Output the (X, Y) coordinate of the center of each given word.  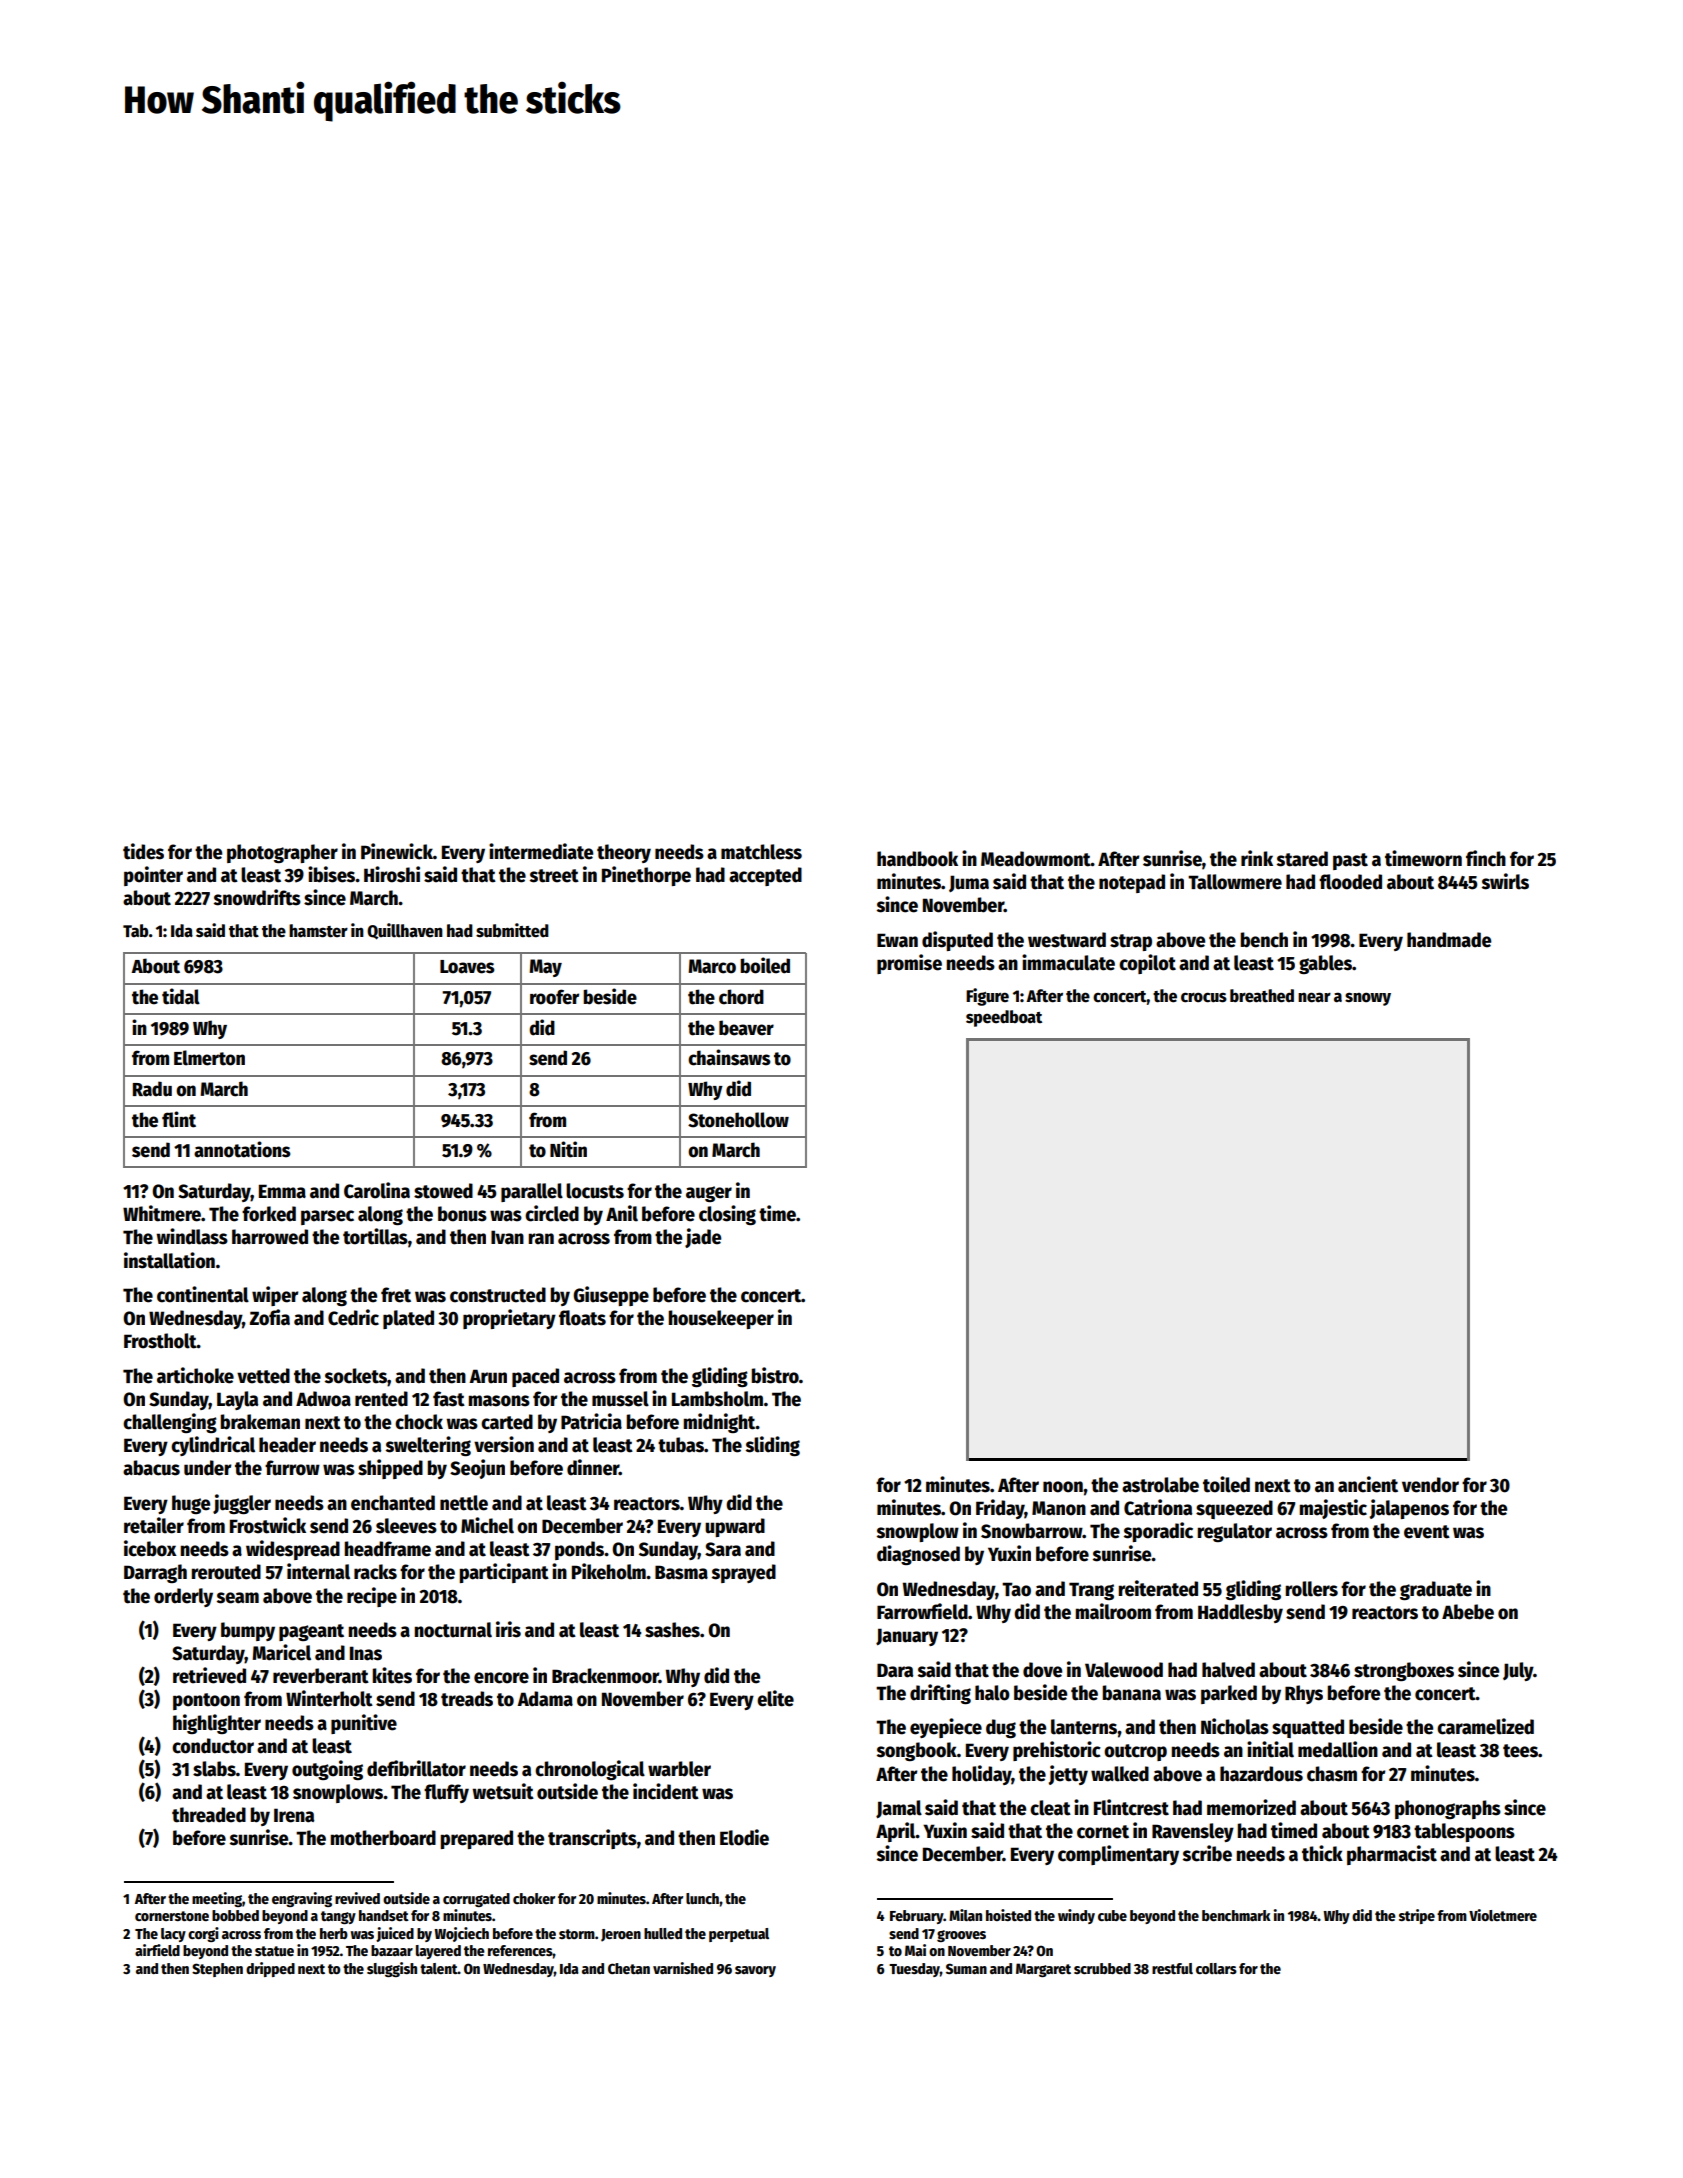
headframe (387, 1549)
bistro (775, 1375)
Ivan (507, 1237)
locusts (595, 1191)
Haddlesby (1240, 1613)
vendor (1430, 1485)
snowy (1368, 999)
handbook (917, 859)
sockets (356, 1376)
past (1350, 861)
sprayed (744, 1573)
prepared (476, 1839)
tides (143, 851)
